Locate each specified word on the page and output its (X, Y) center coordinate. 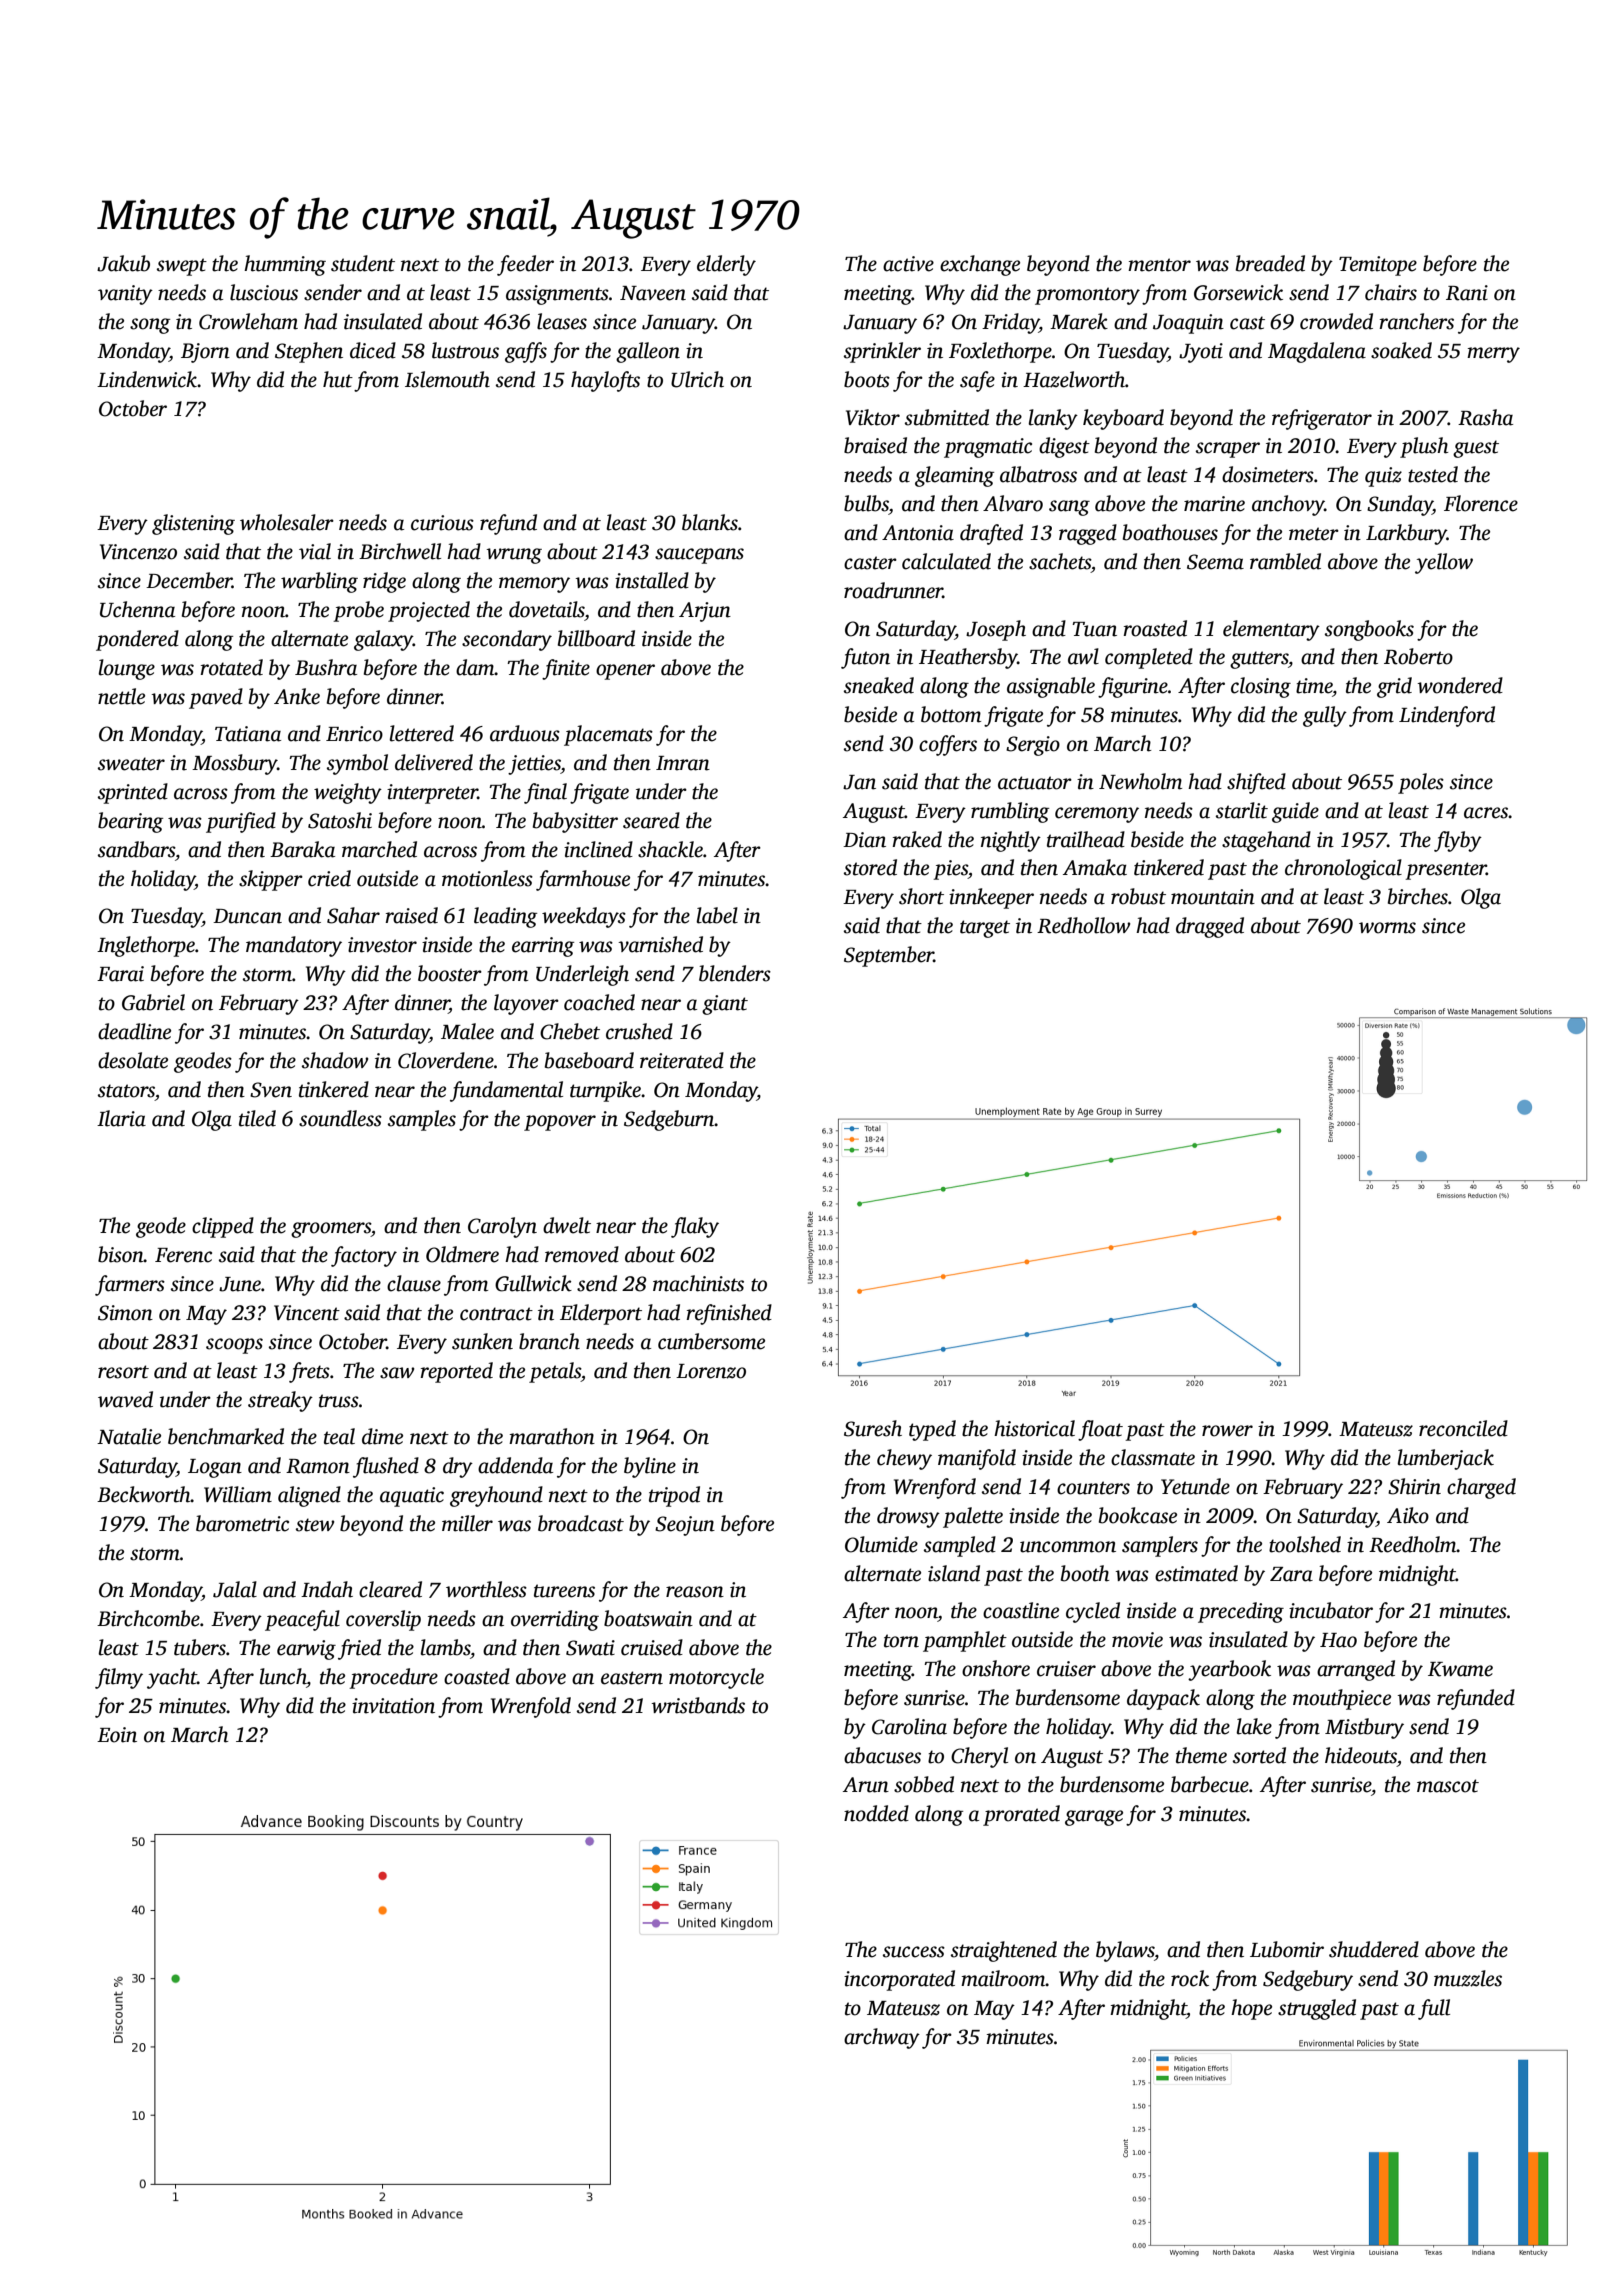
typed (932, 1430)
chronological (1343, 869)
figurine (1133, 687)
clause (414, 1283)
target (985, 929)
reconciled (1463, 1428)
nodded (876, 1813)
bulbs (866, 503)
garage (1094, 1818)
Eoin (117, 1735)
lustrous (465, 350)
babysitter (575, 822)
